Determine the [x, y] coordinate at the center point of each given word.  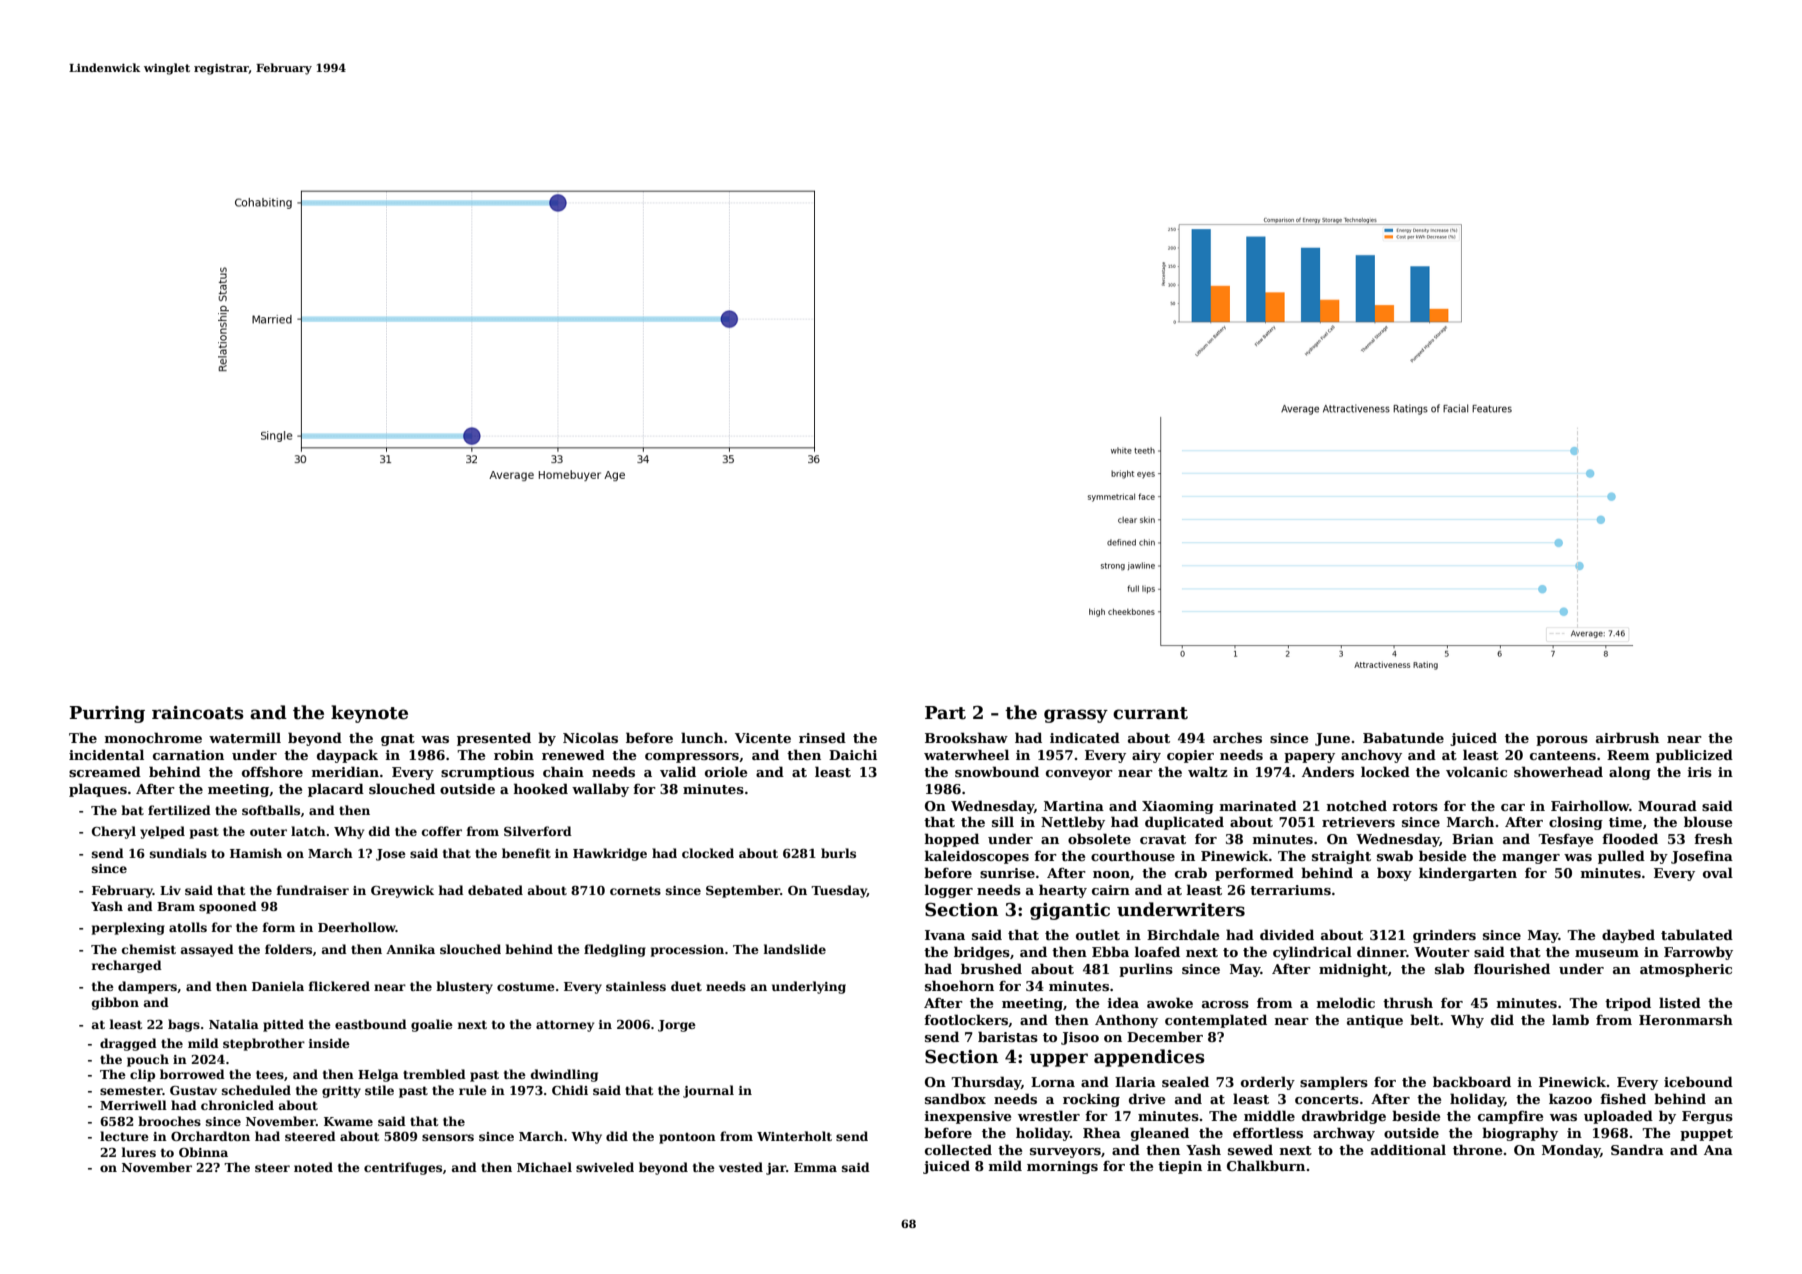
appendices [1149, 1058]
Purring [107, 714]
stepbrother [264, 1044]
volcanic [1476, 771]
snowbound [997, 771]
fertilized [179, 810]
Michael [544, 1167]
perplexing [128, 928]
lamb [1570, 1019]
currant [1150, 713]
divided [1287, 934]
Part [945, 713]
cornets [635, 890]
